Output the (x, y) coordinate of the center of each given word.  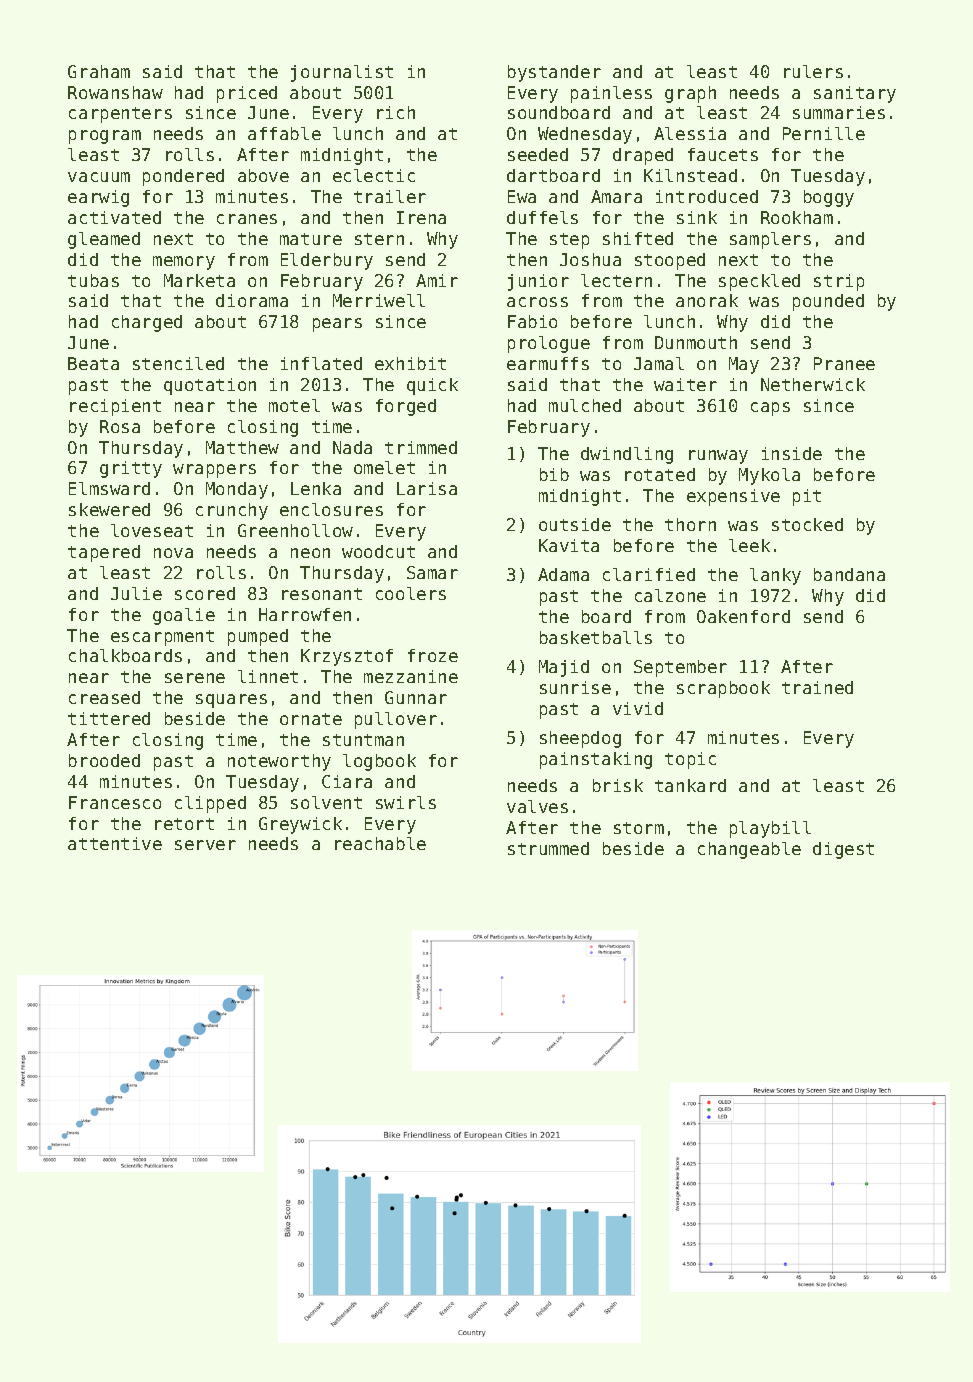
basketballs (596, 637)
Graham (99, 71)
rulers (813, 71)
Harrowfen (305, 614)
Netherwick (813, 384)
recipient (115, 407)
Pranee (844, 363)
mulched (585, 405)
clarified (649, 574)
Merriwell (379, 300)
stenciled (178, 363)
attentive (115, 843)
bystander (554, 73)
